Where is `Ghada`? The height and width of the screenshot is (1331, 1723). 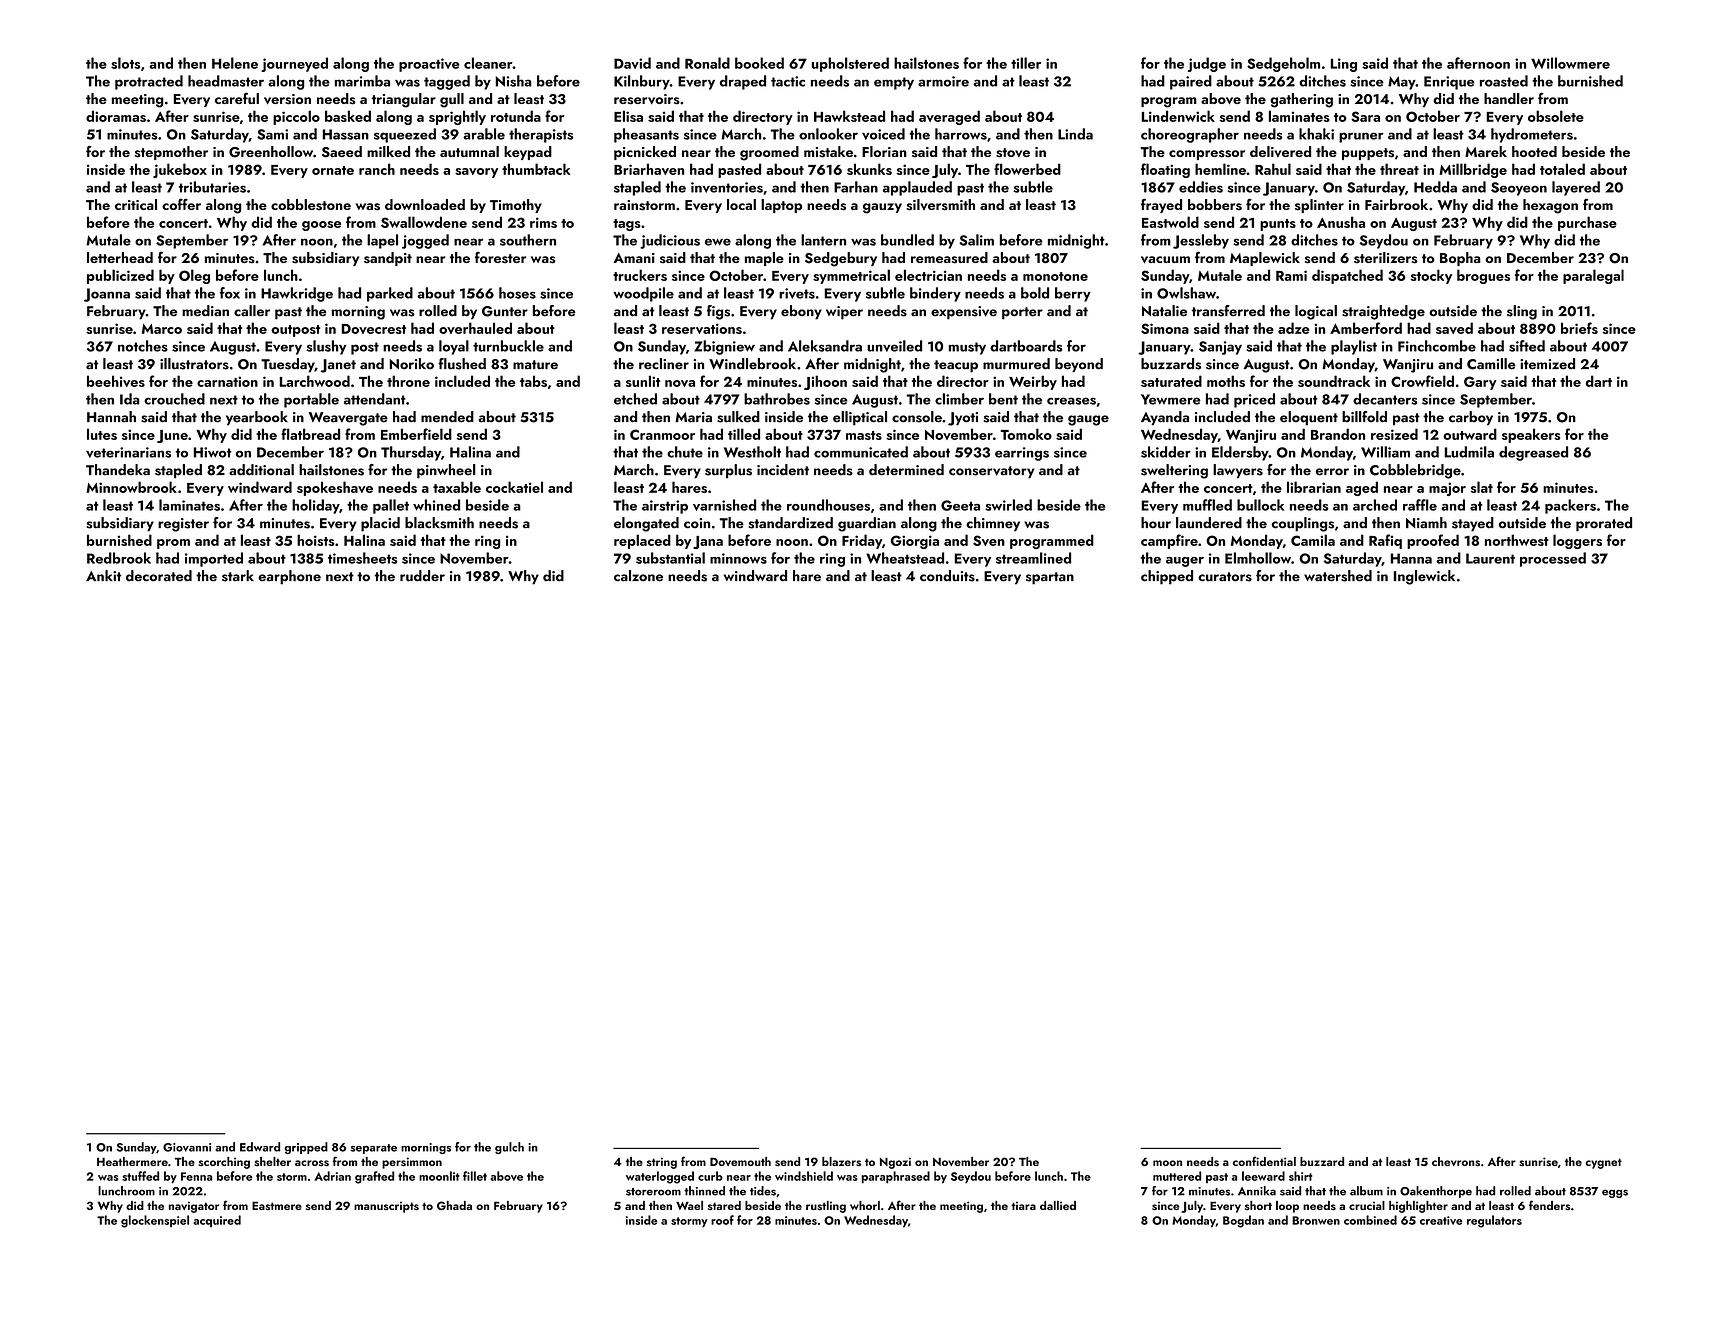 Ghada is located at coordinates (454, 1206).
